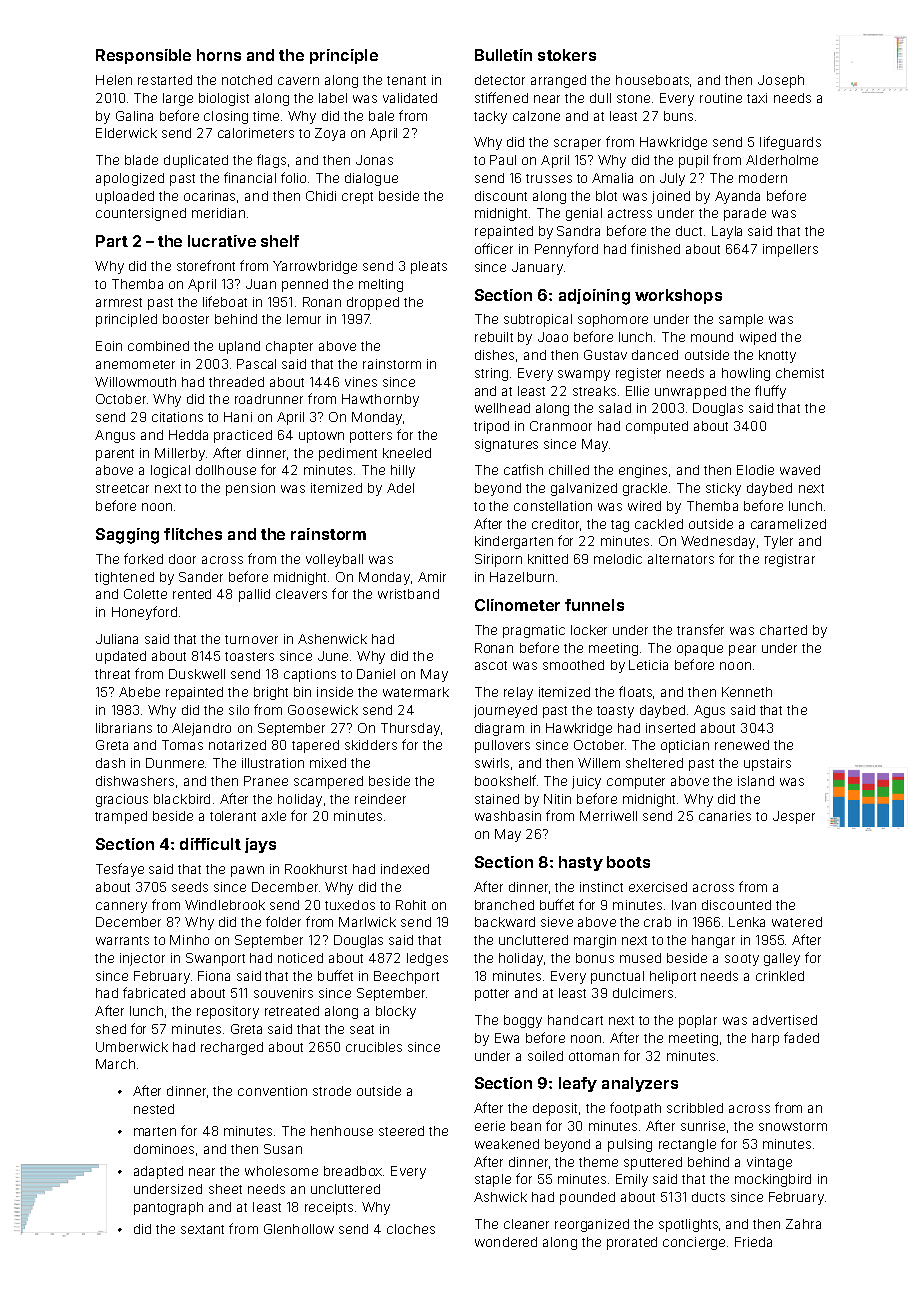 This document has height=1308, width=924. Describe the element at coordinates (781, 81) in the document. I see `Joseph` at that location.
